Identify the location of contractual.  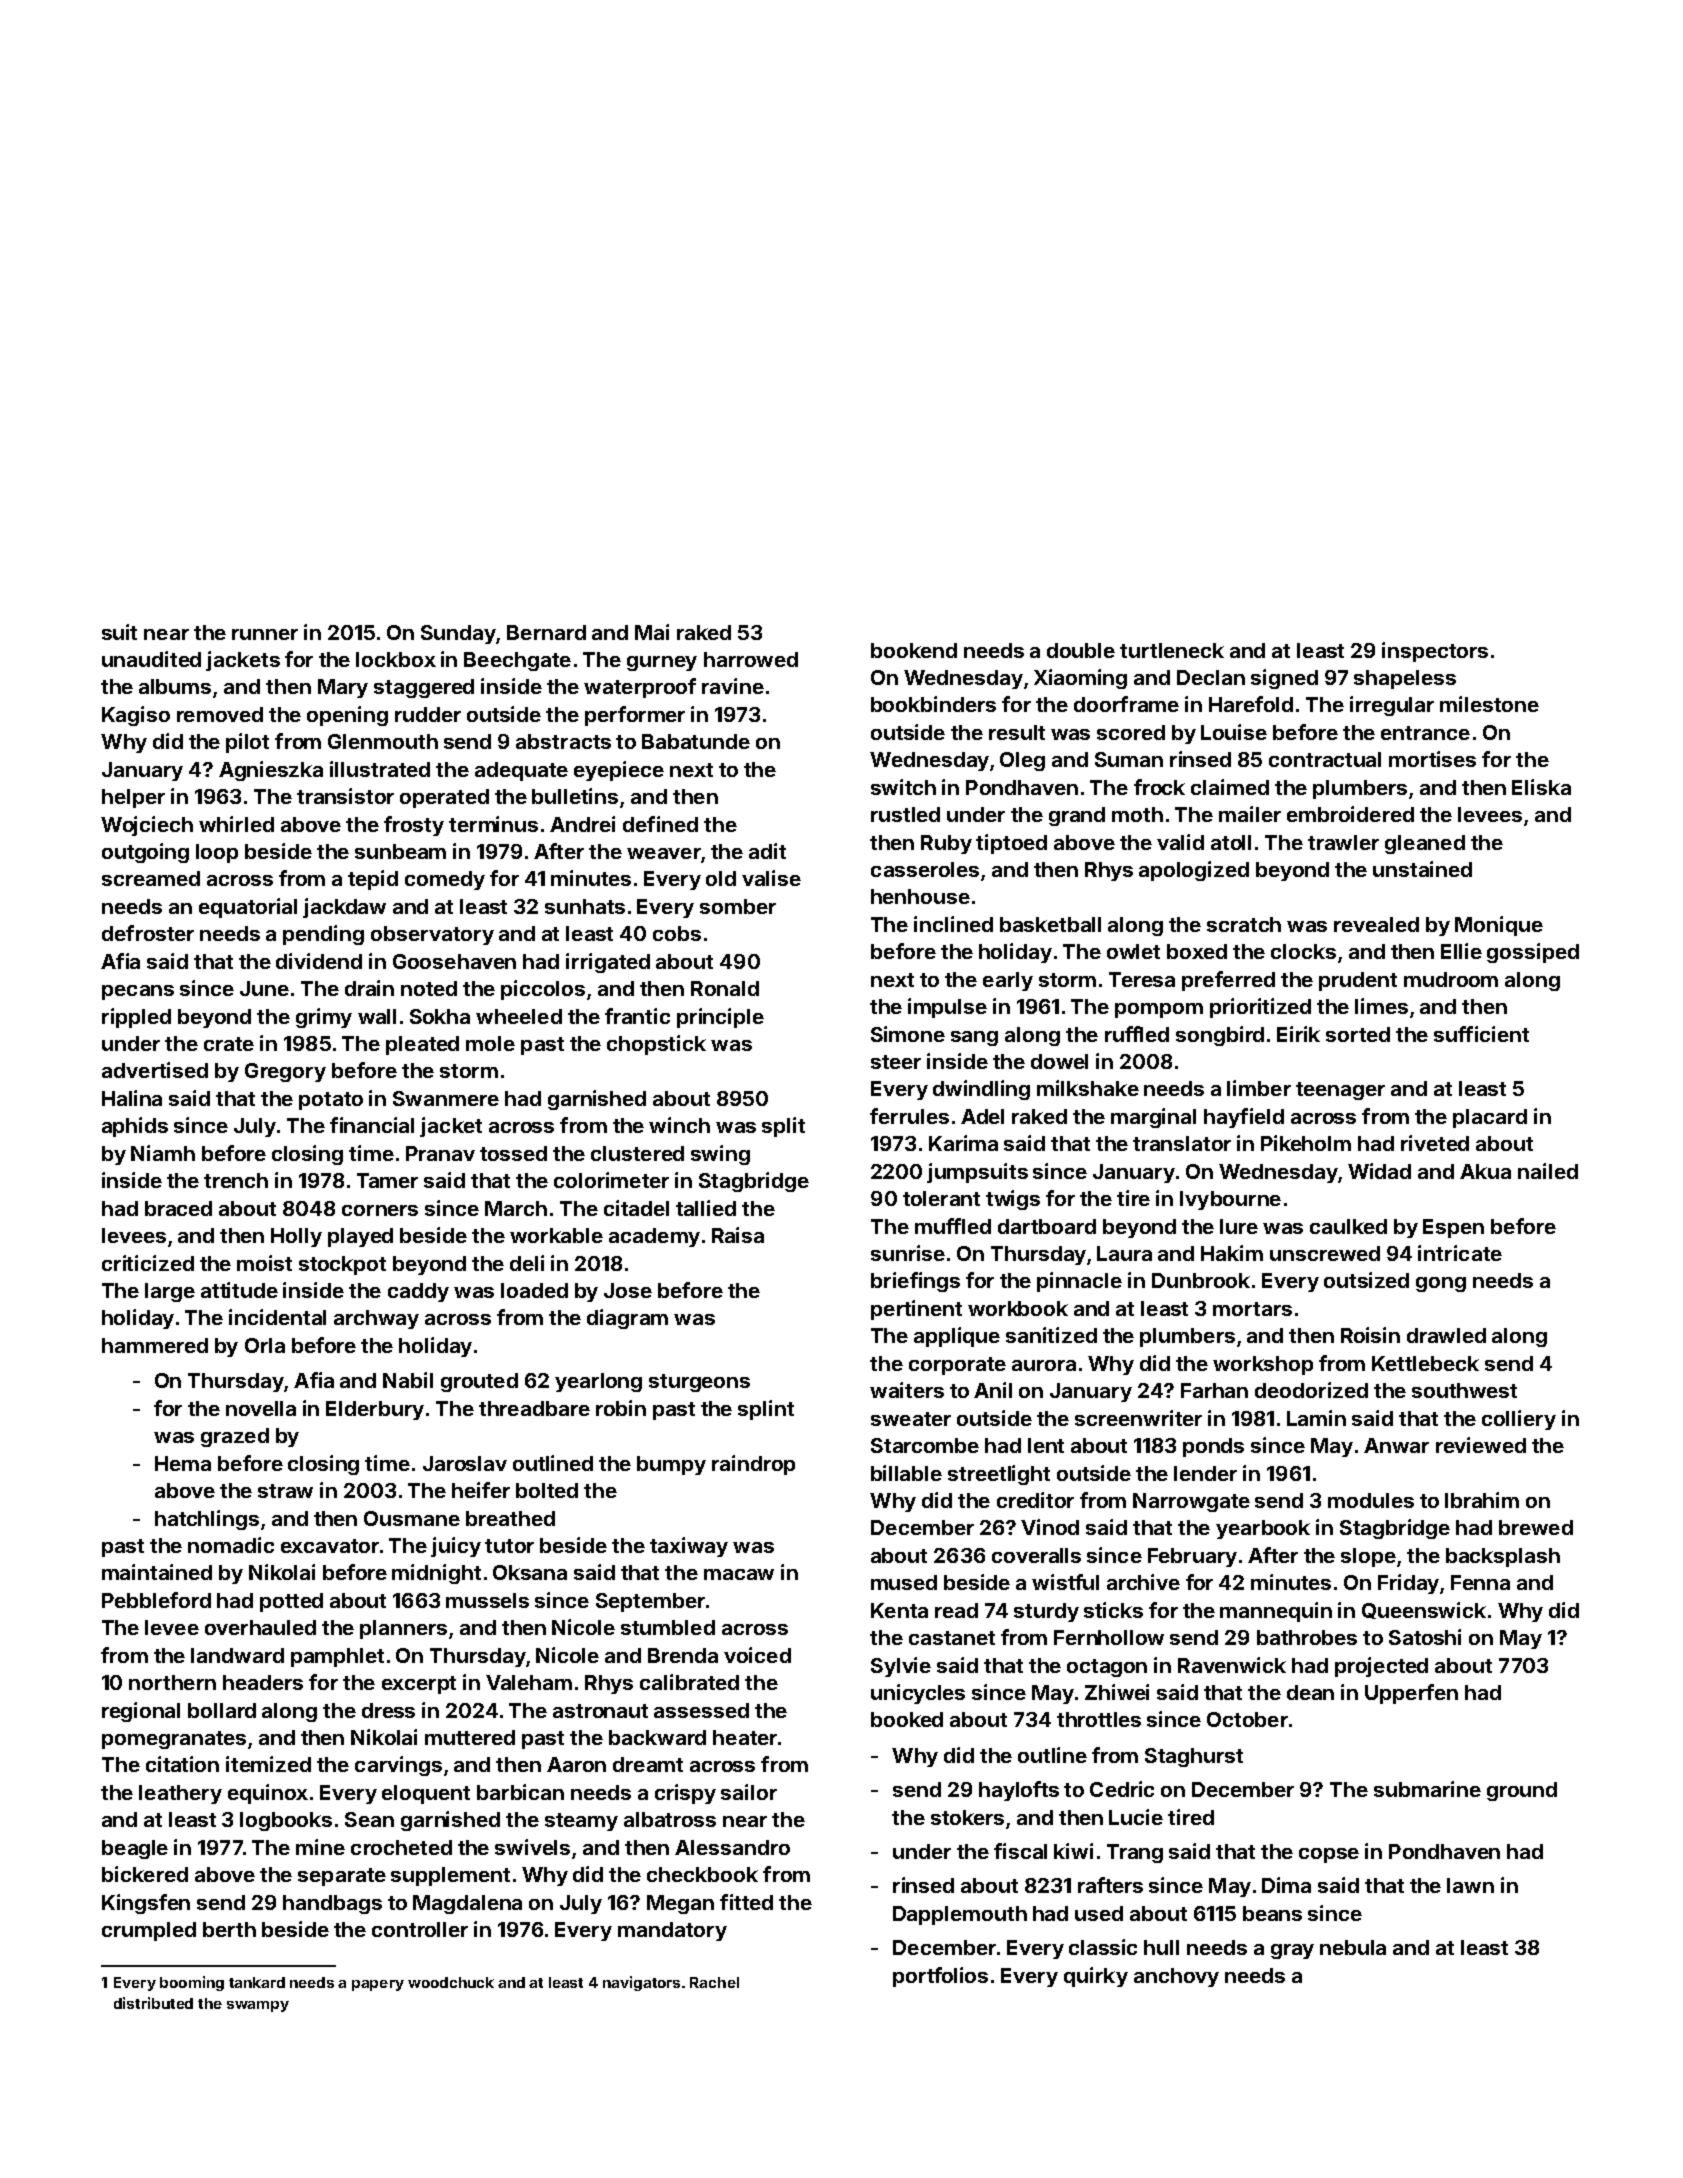
(1325, 759).
